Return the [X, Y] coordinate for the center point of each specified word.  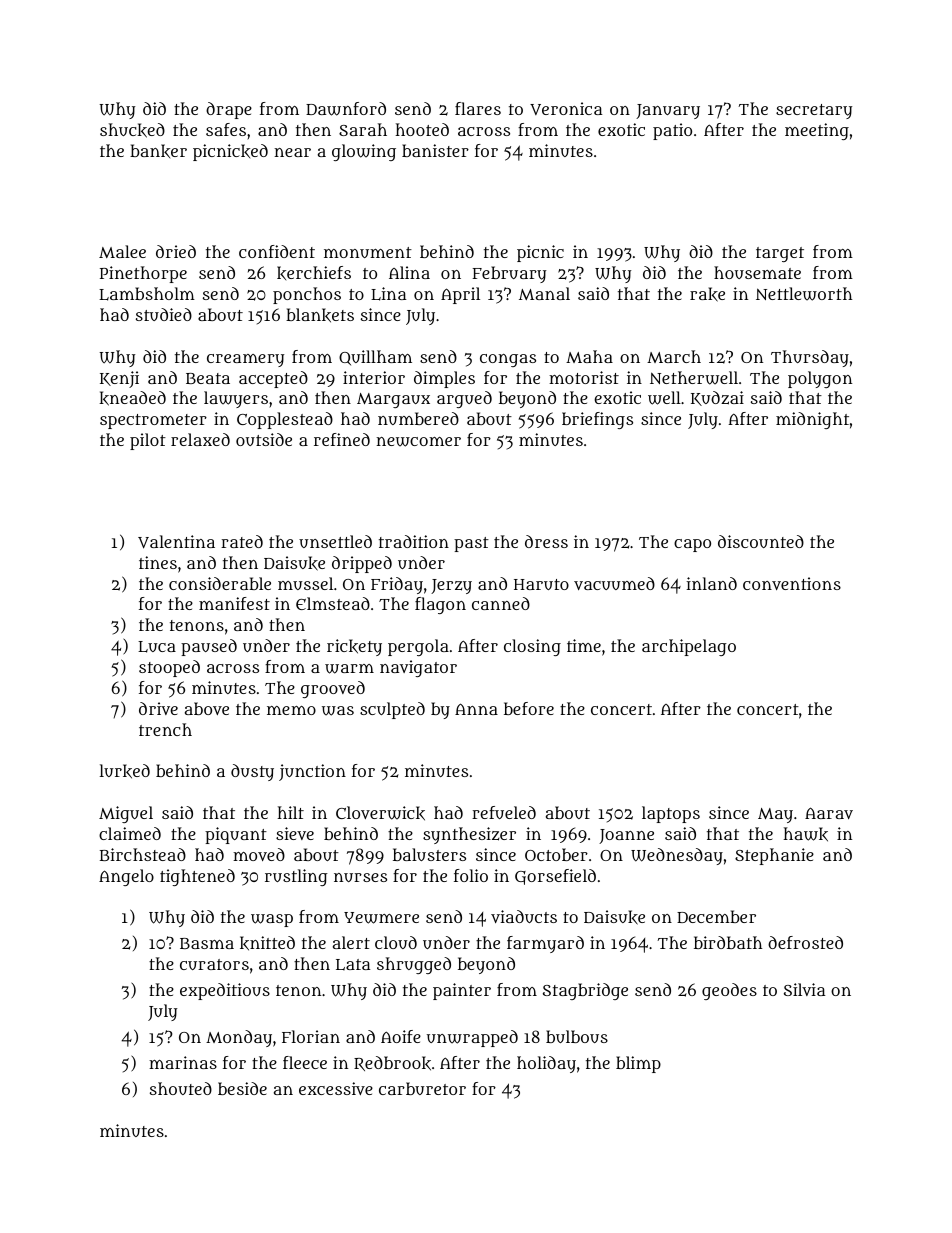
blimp [638, 1064]
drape [229, 110]
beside [242, 1088]
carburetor [422, 1088]
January [668, 111]
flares [478, 108]
